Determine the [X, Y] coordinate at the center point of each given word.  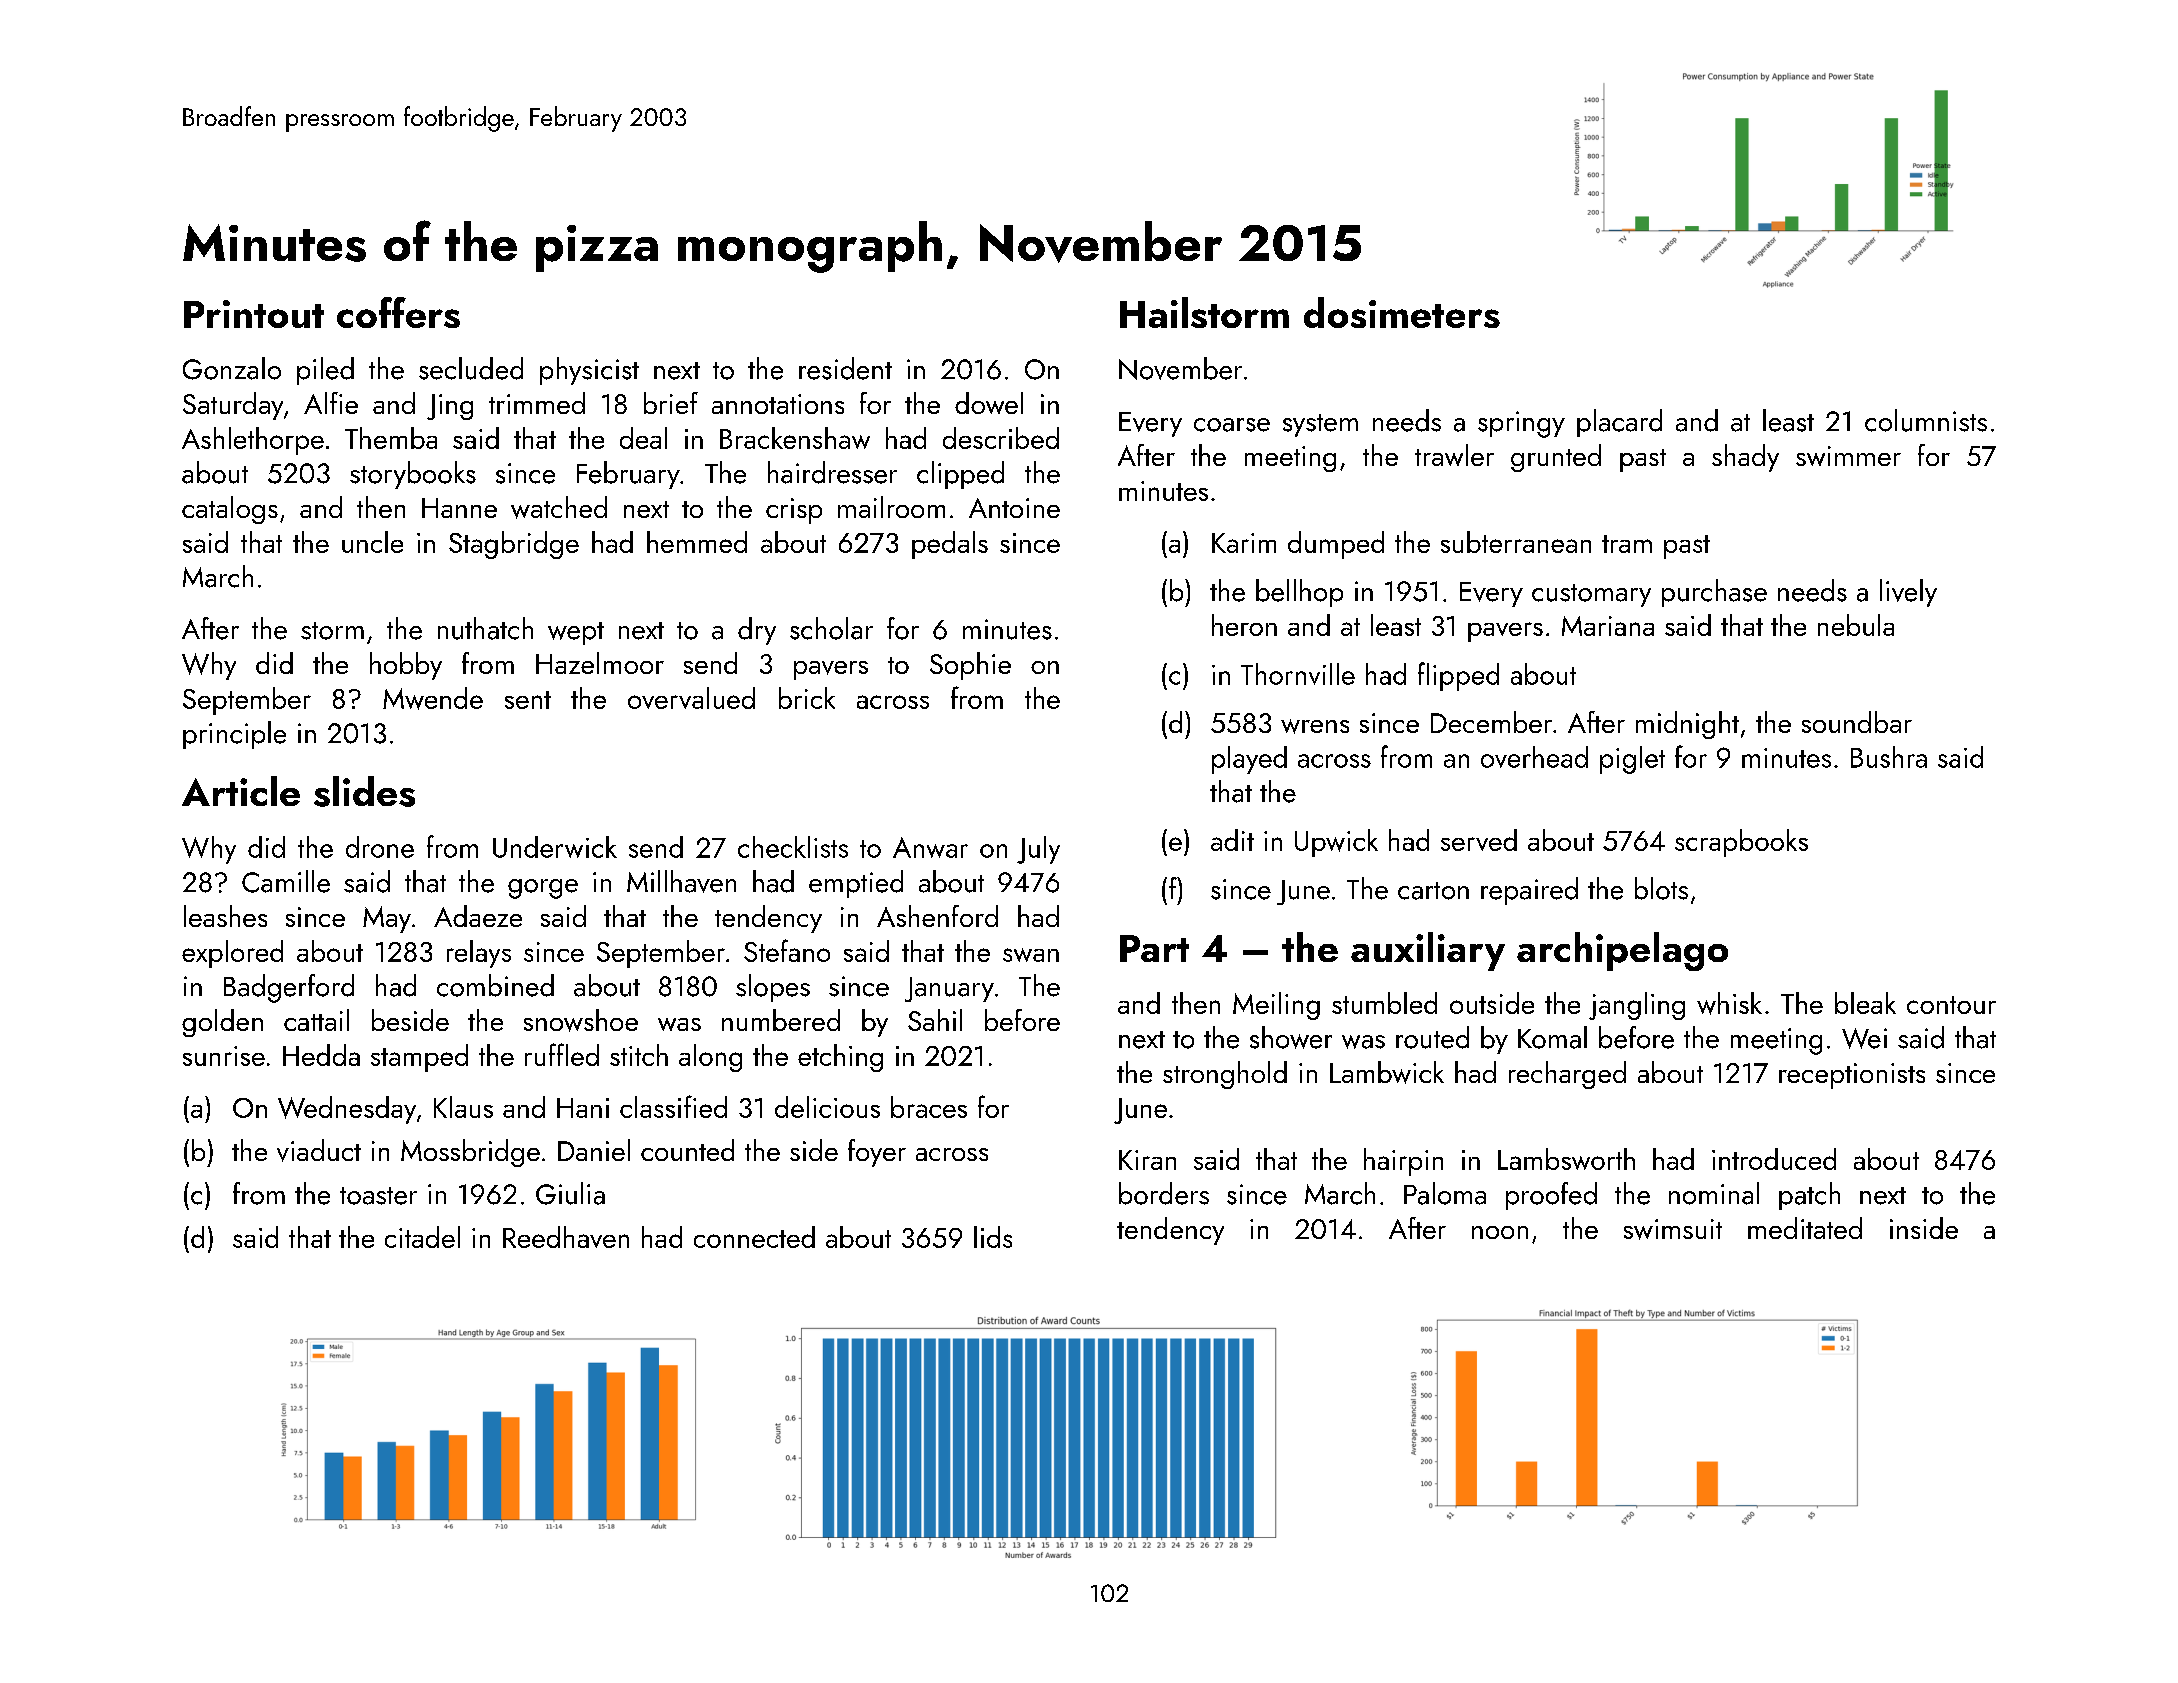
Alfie [331, 403]
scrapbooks [1741, 843]
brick [807, 698]
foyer [877, 1153]
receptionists [1852, 1076]
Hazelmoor [600, 663]
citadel [422, 1237]
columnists [1926, 420]
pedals [950, 545]
